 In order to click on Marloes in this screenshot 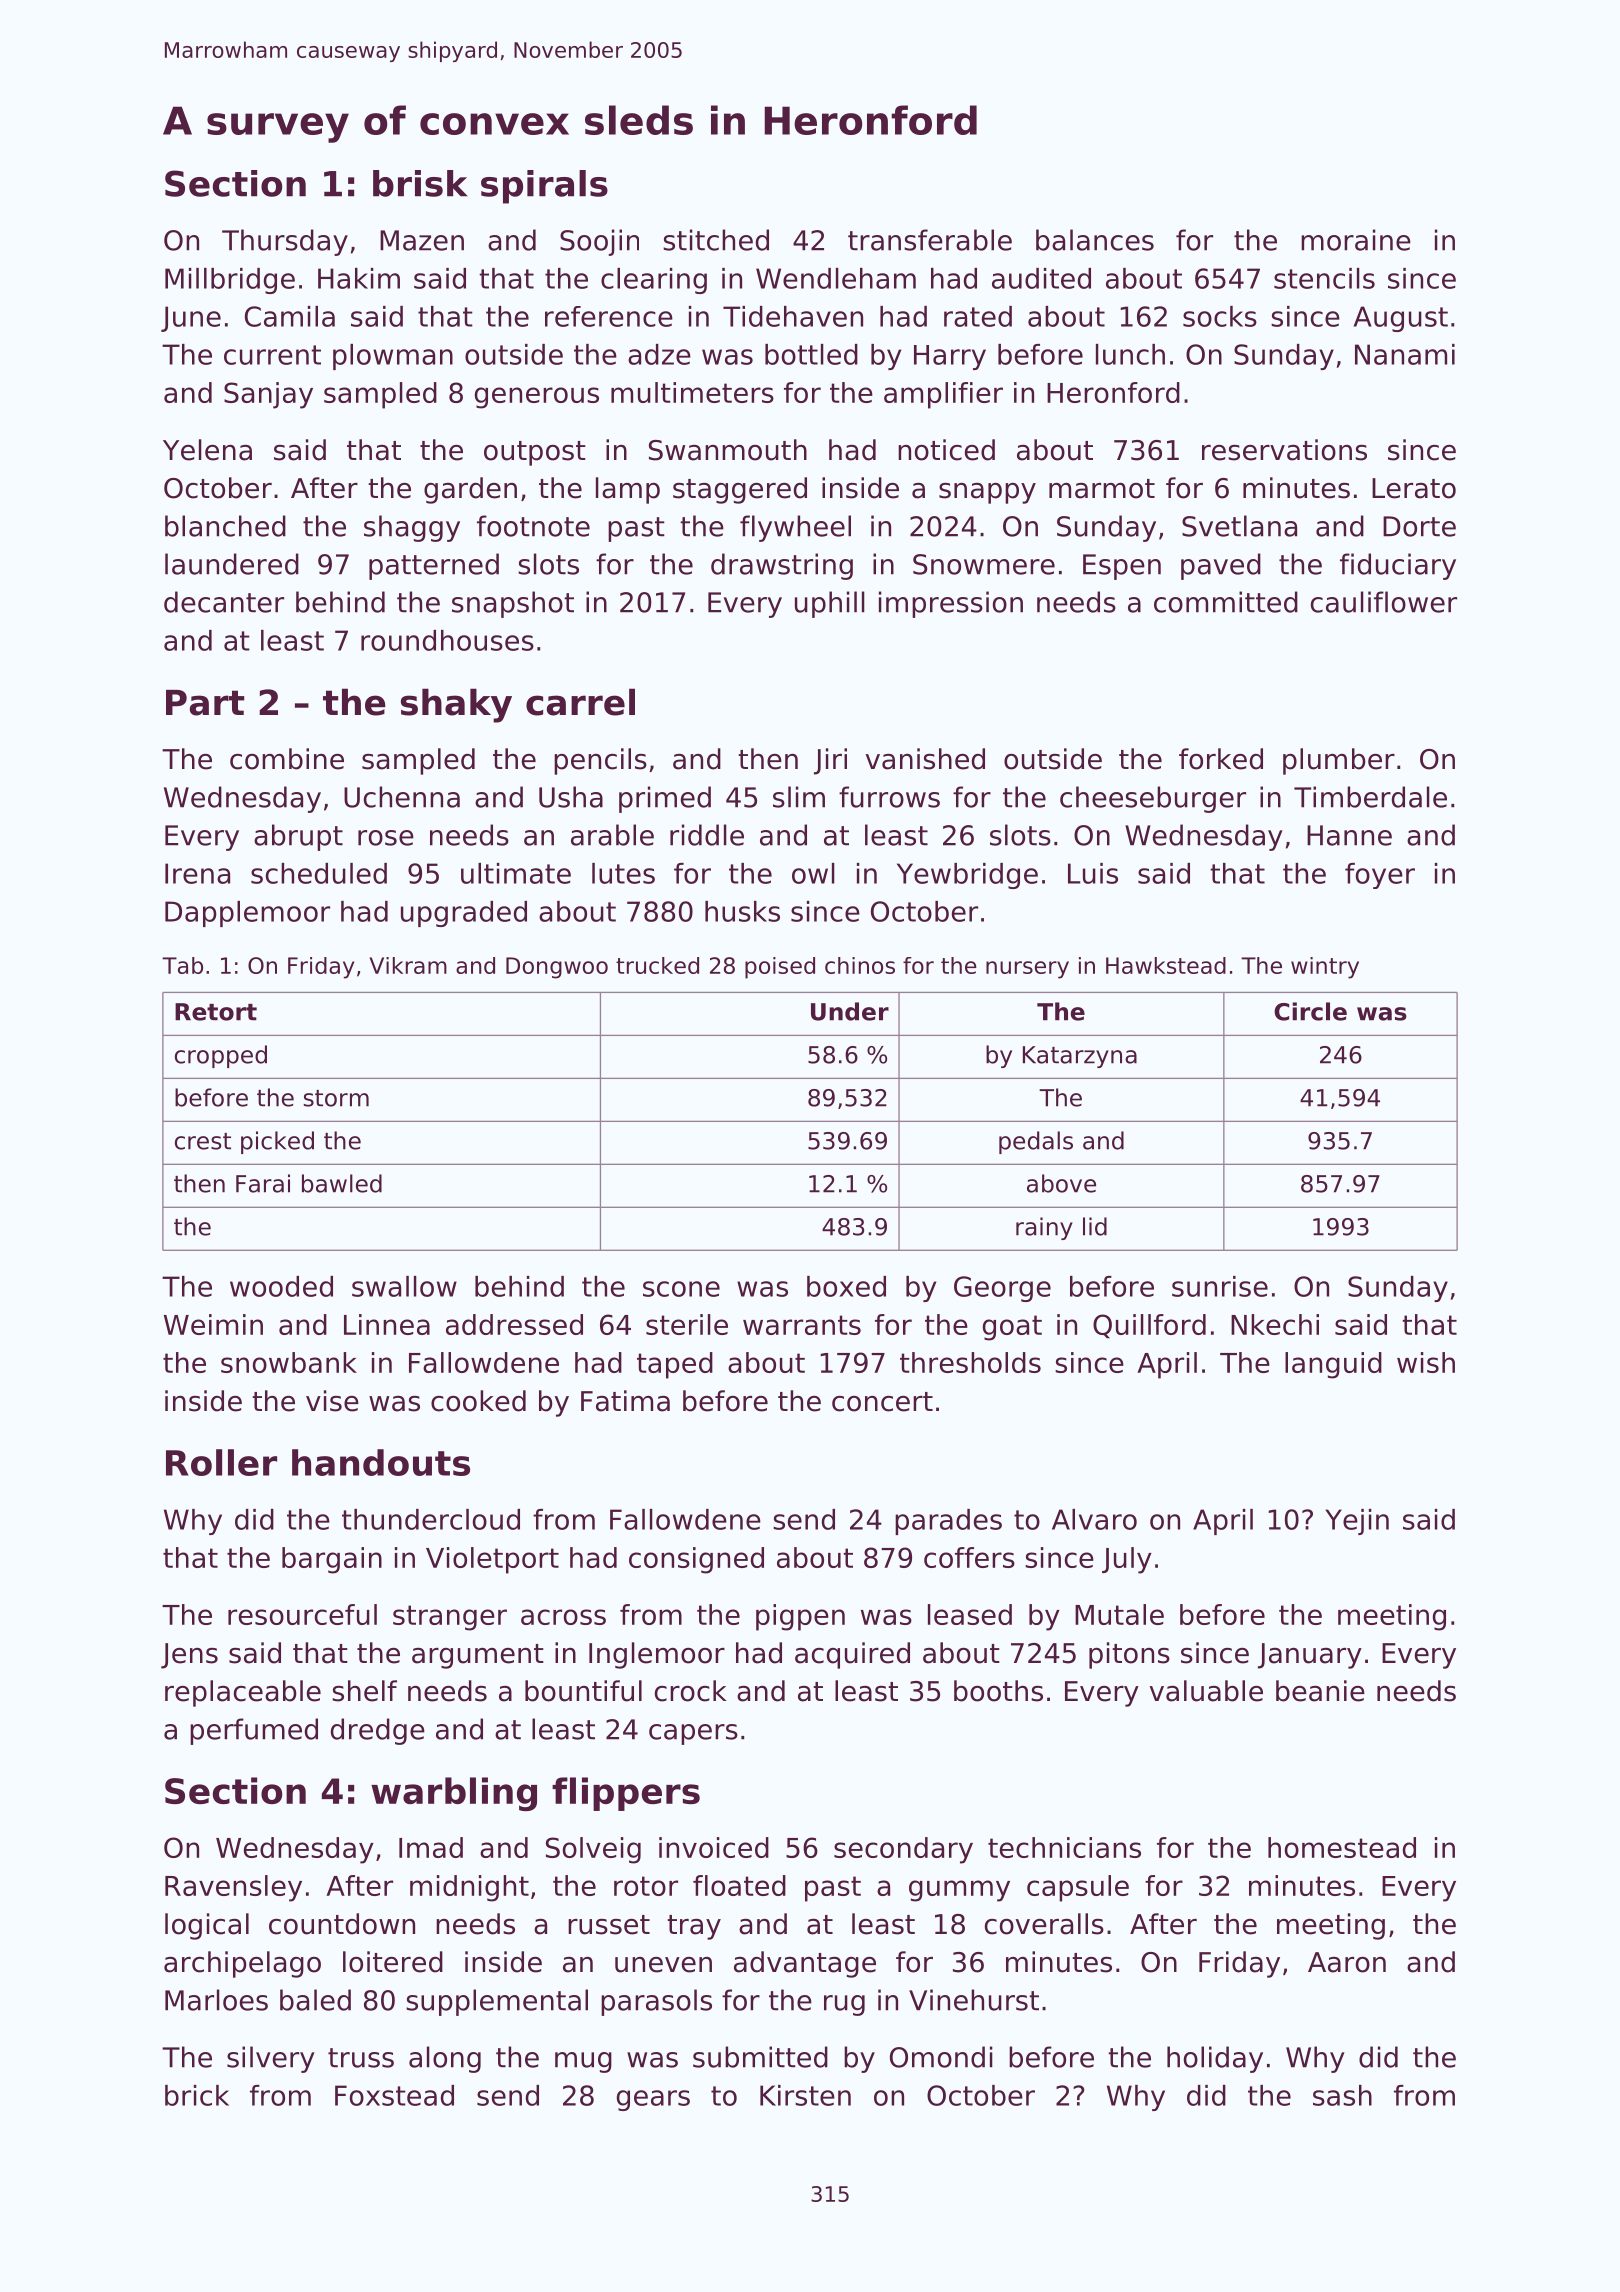, I will do `click(216, 2000)`.
